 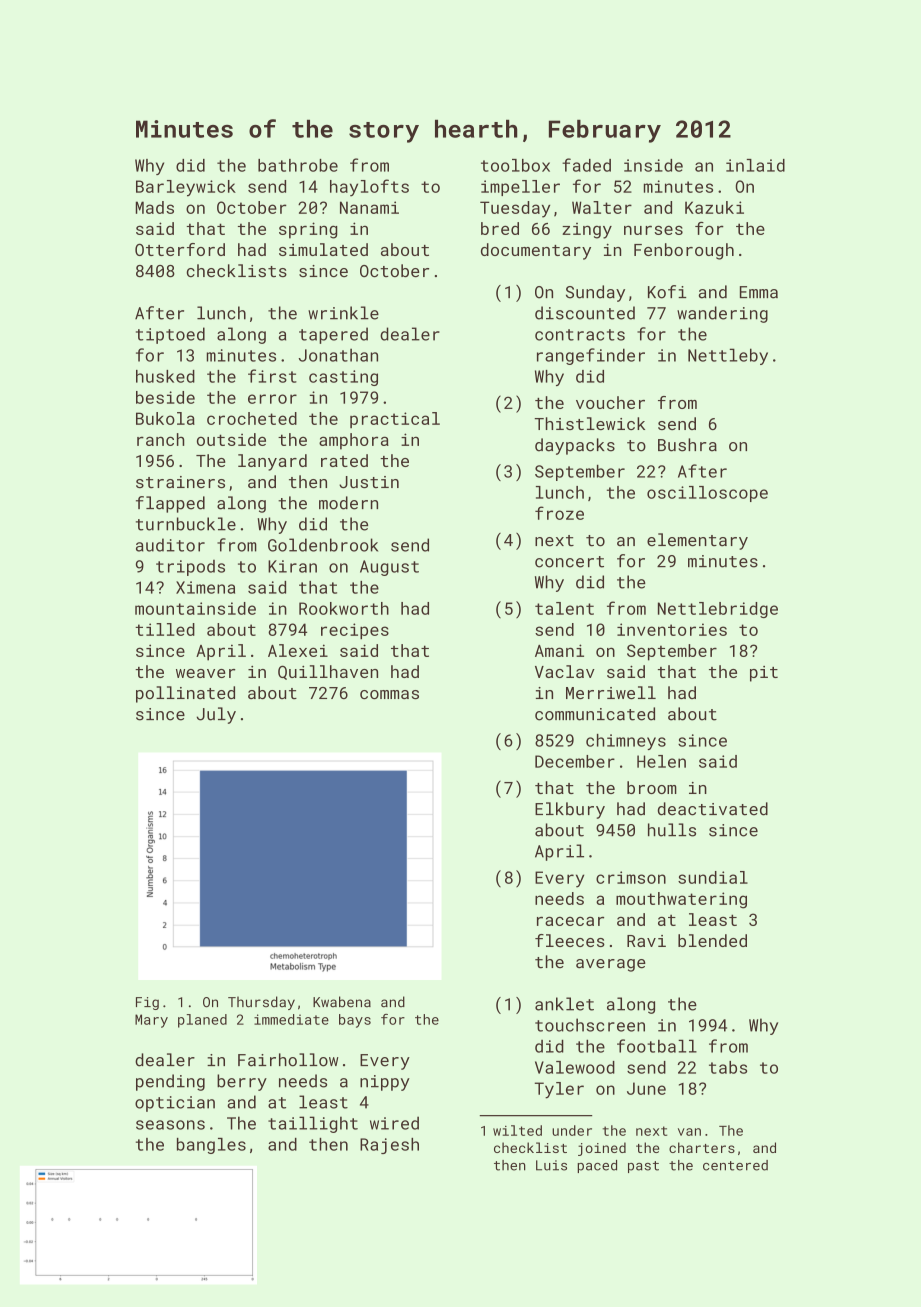 I want to click on toolbox, so click(x=515, y=165).
